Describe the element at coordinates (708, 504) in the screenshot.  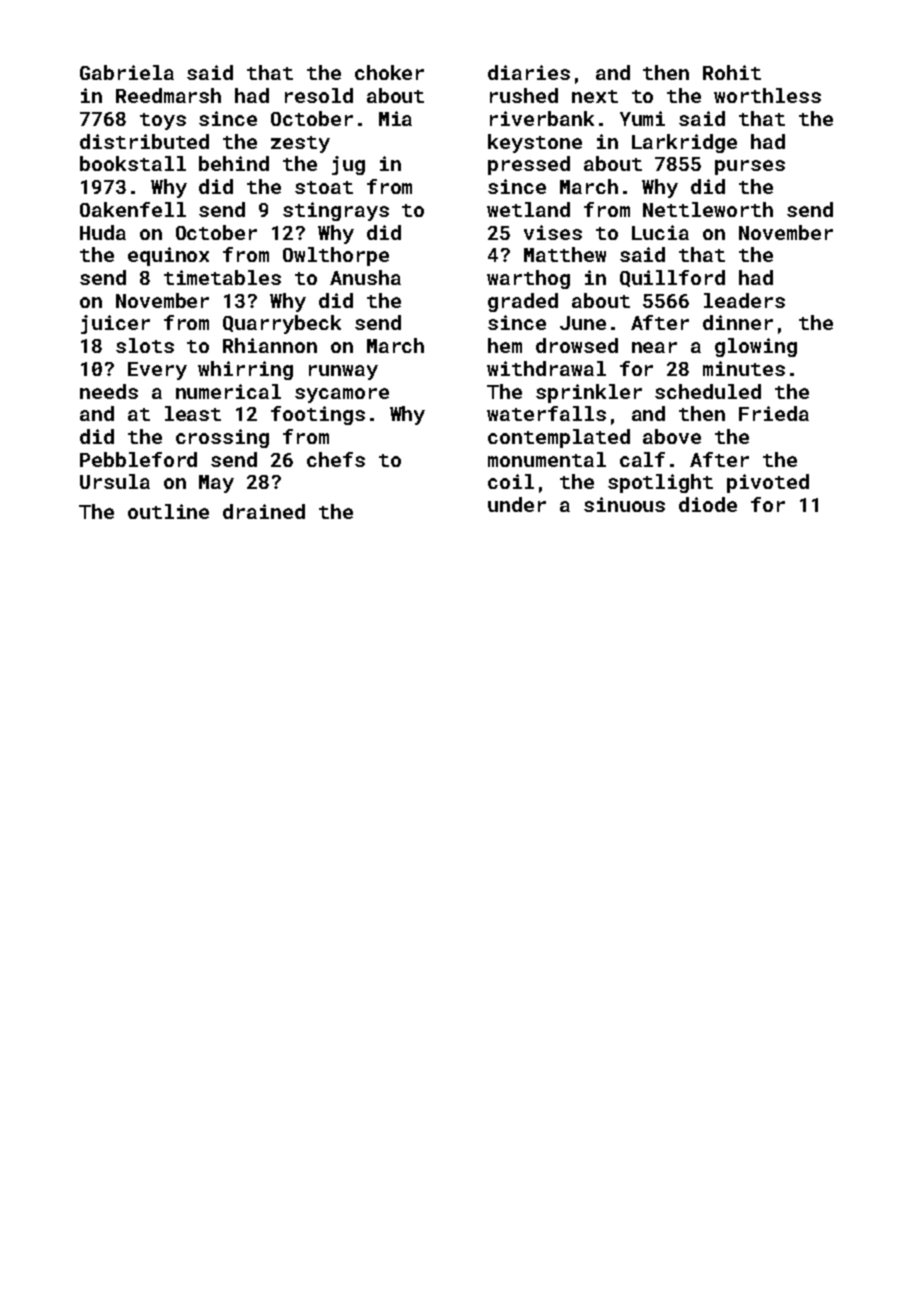
I see `diode` at that location.
